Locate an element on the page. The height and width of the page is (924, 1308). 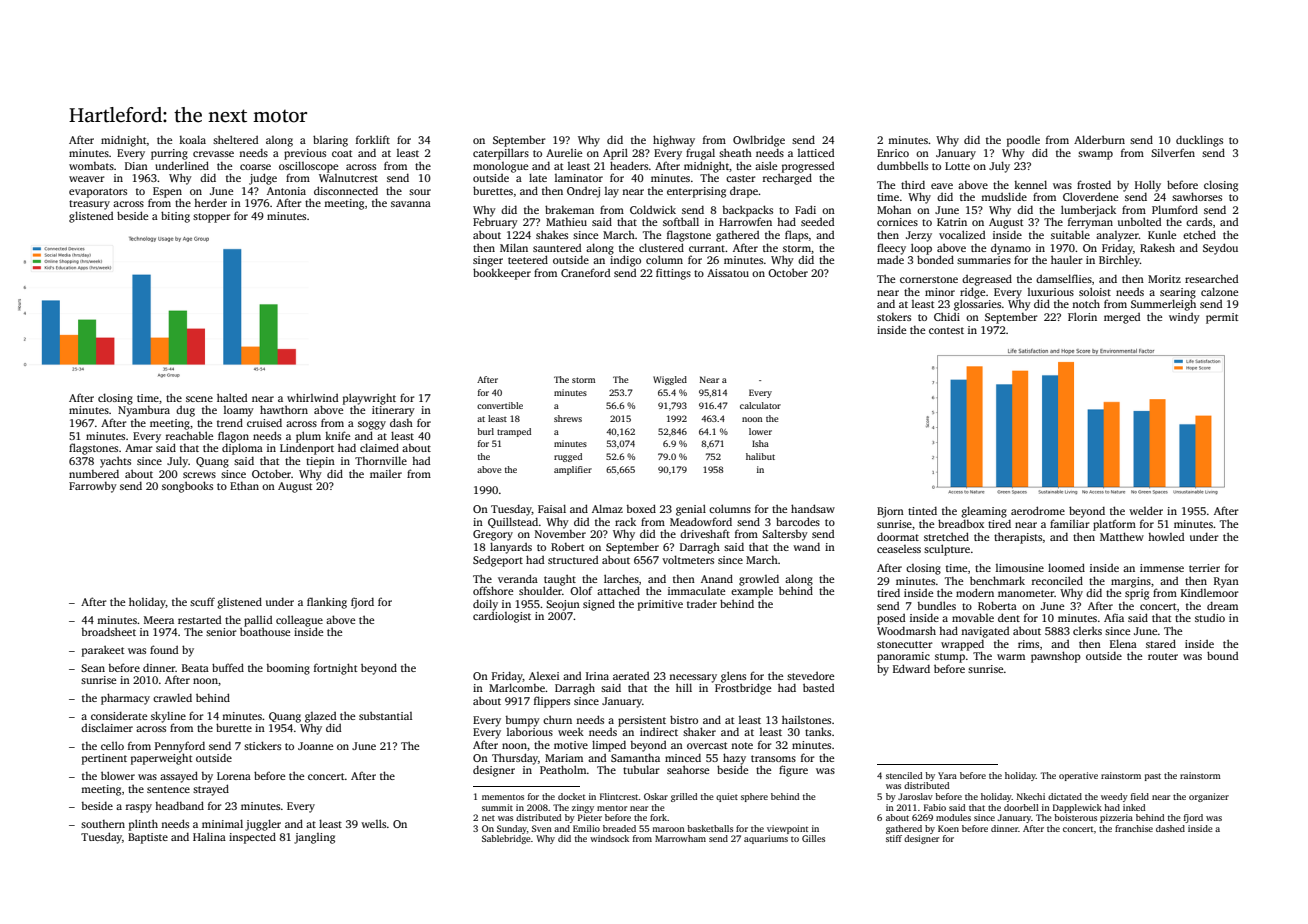
scene is located at coordinates (199, 399).
